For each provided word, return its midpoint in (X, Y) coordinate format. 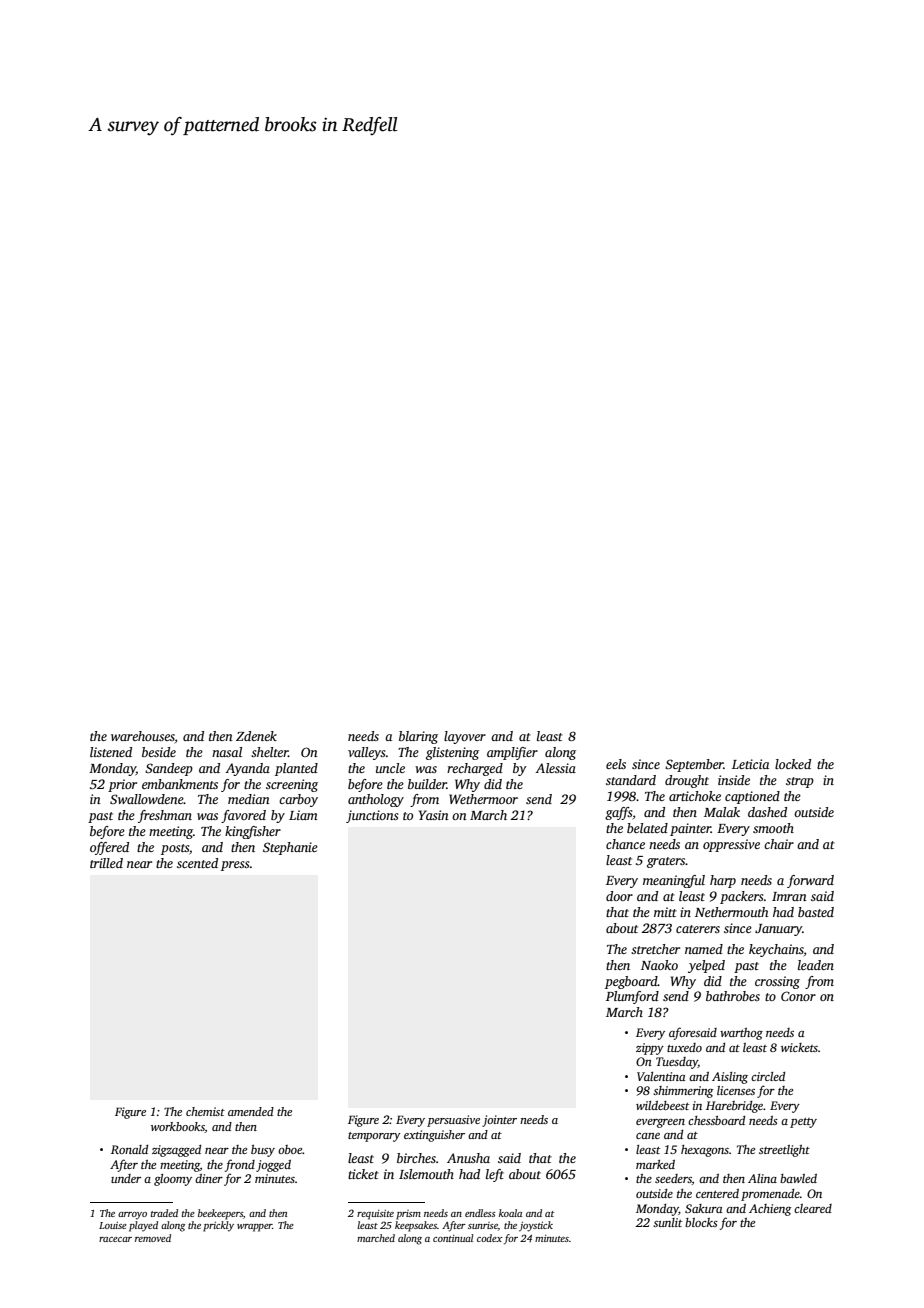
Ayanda (247, 769)
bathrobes (733, 996)
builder (427, 784)
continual (453, 1238)
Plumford (632, 997)
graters (666, 862)
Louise (113, 1225)
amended (251, 1111)
